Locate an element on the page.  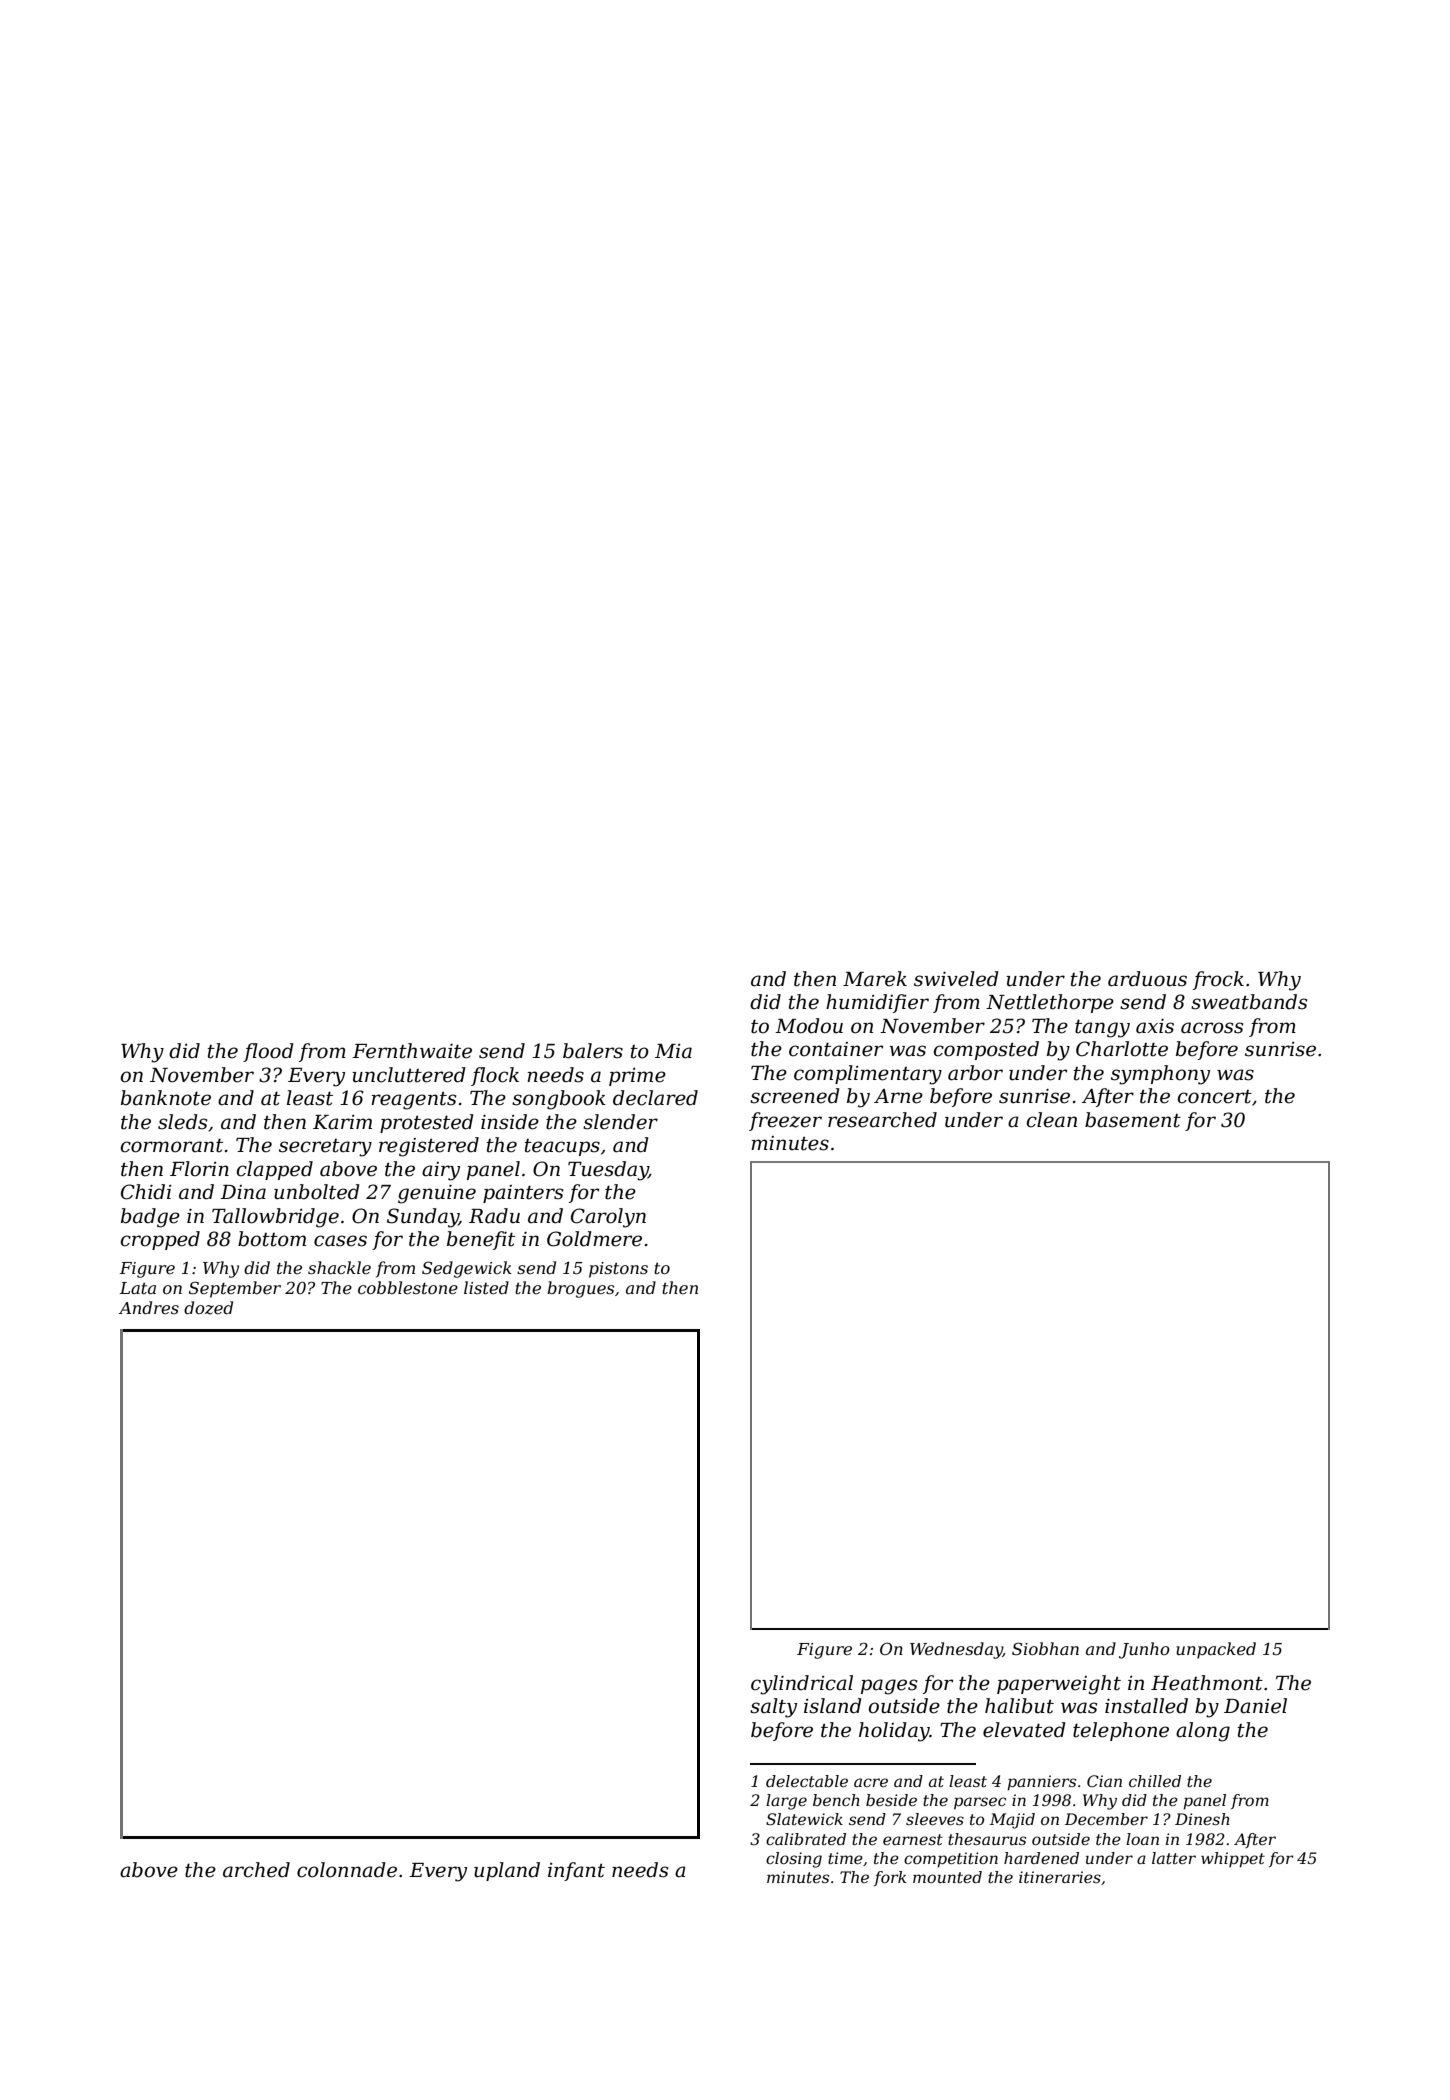
basement is located at coordinates (1133, 1120).
